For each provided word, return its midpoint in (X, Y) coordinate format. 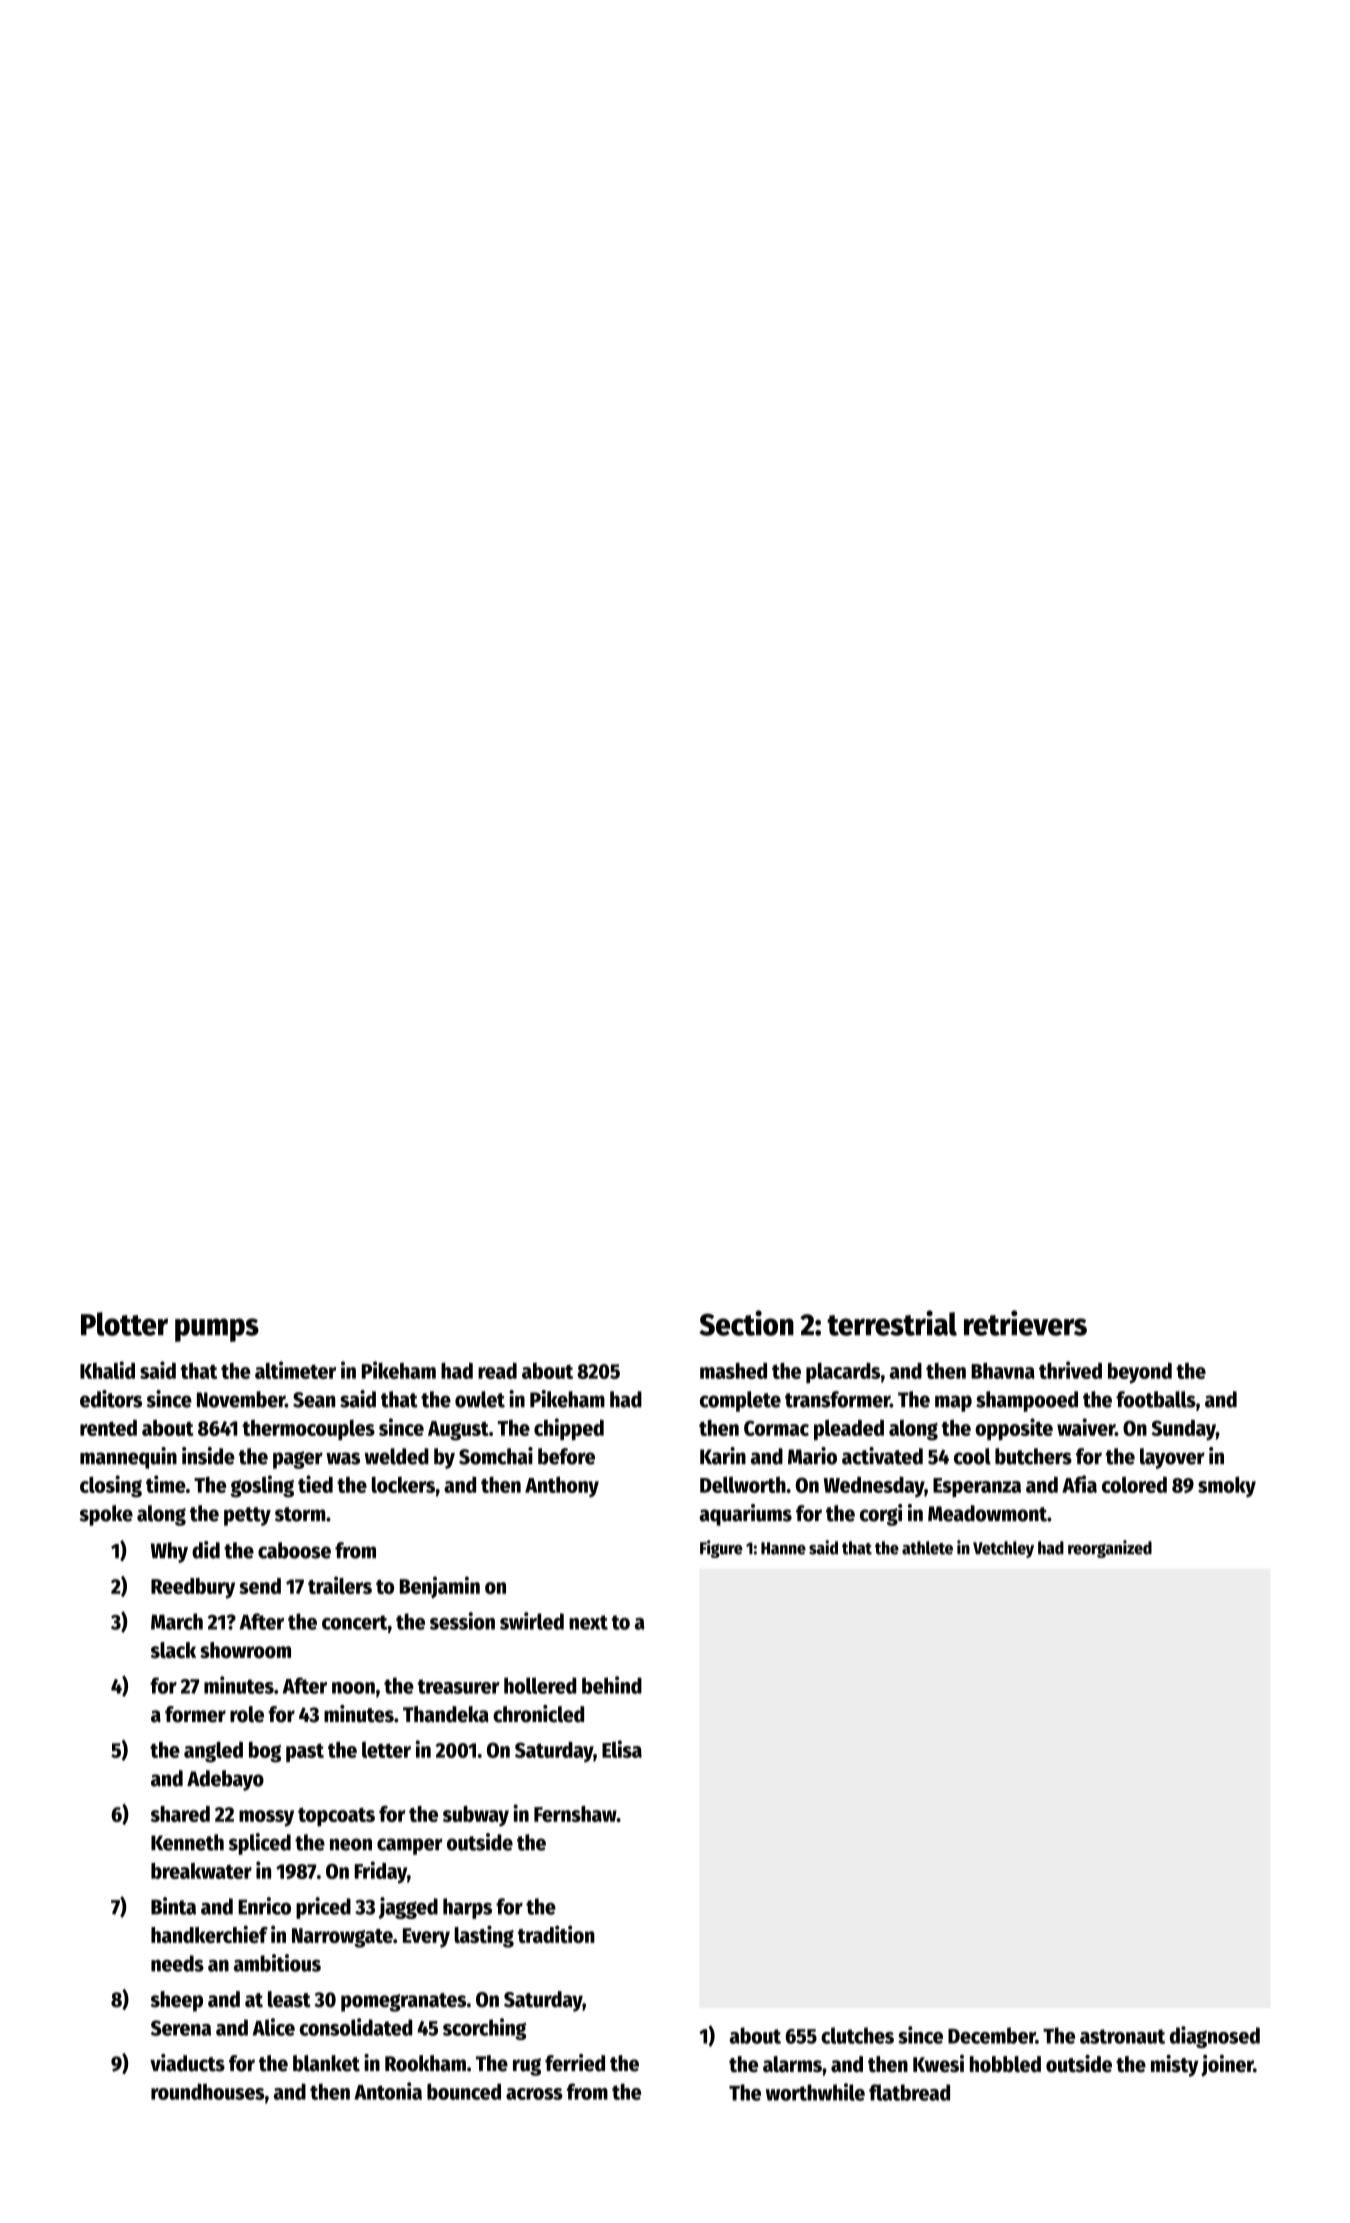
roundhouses (207, 2091)
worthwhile (815, 2092)
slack (173, 1650)
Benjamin (440, 1587)
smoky (1227, 1486)
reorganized (1110, 1549)
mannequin (128, 1458)
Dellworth (743, 1484)
